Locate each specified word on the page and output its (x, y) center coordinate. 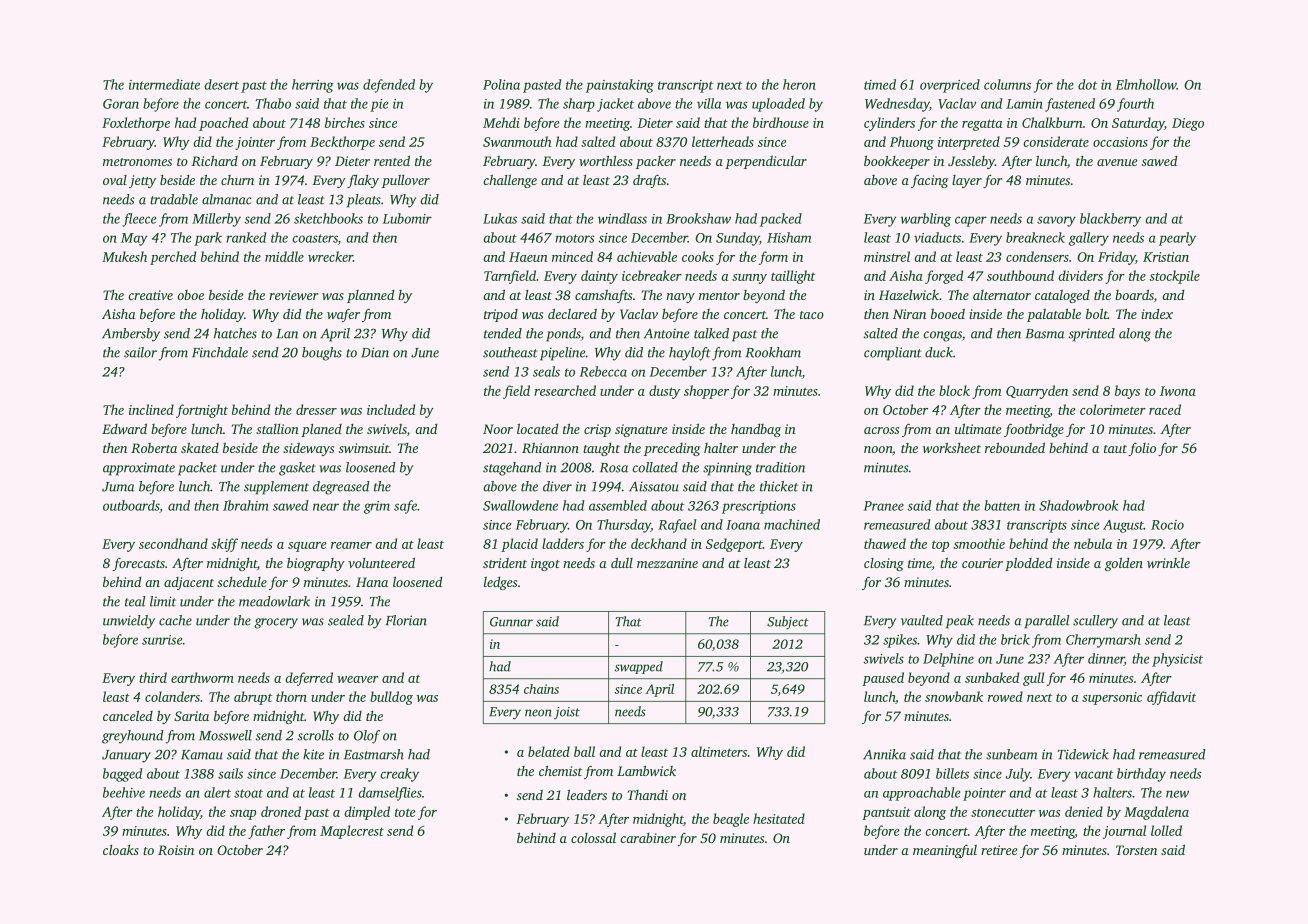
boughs (322, 354)
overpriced (950, 86)
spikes (900, 641)
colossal (593, 837)
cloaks (121, 850)
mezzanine (667, 563)
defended (389, 86)
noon (878, 449)
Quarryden (1037, 392)
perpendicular (766, 162)
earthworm (202, 677)
